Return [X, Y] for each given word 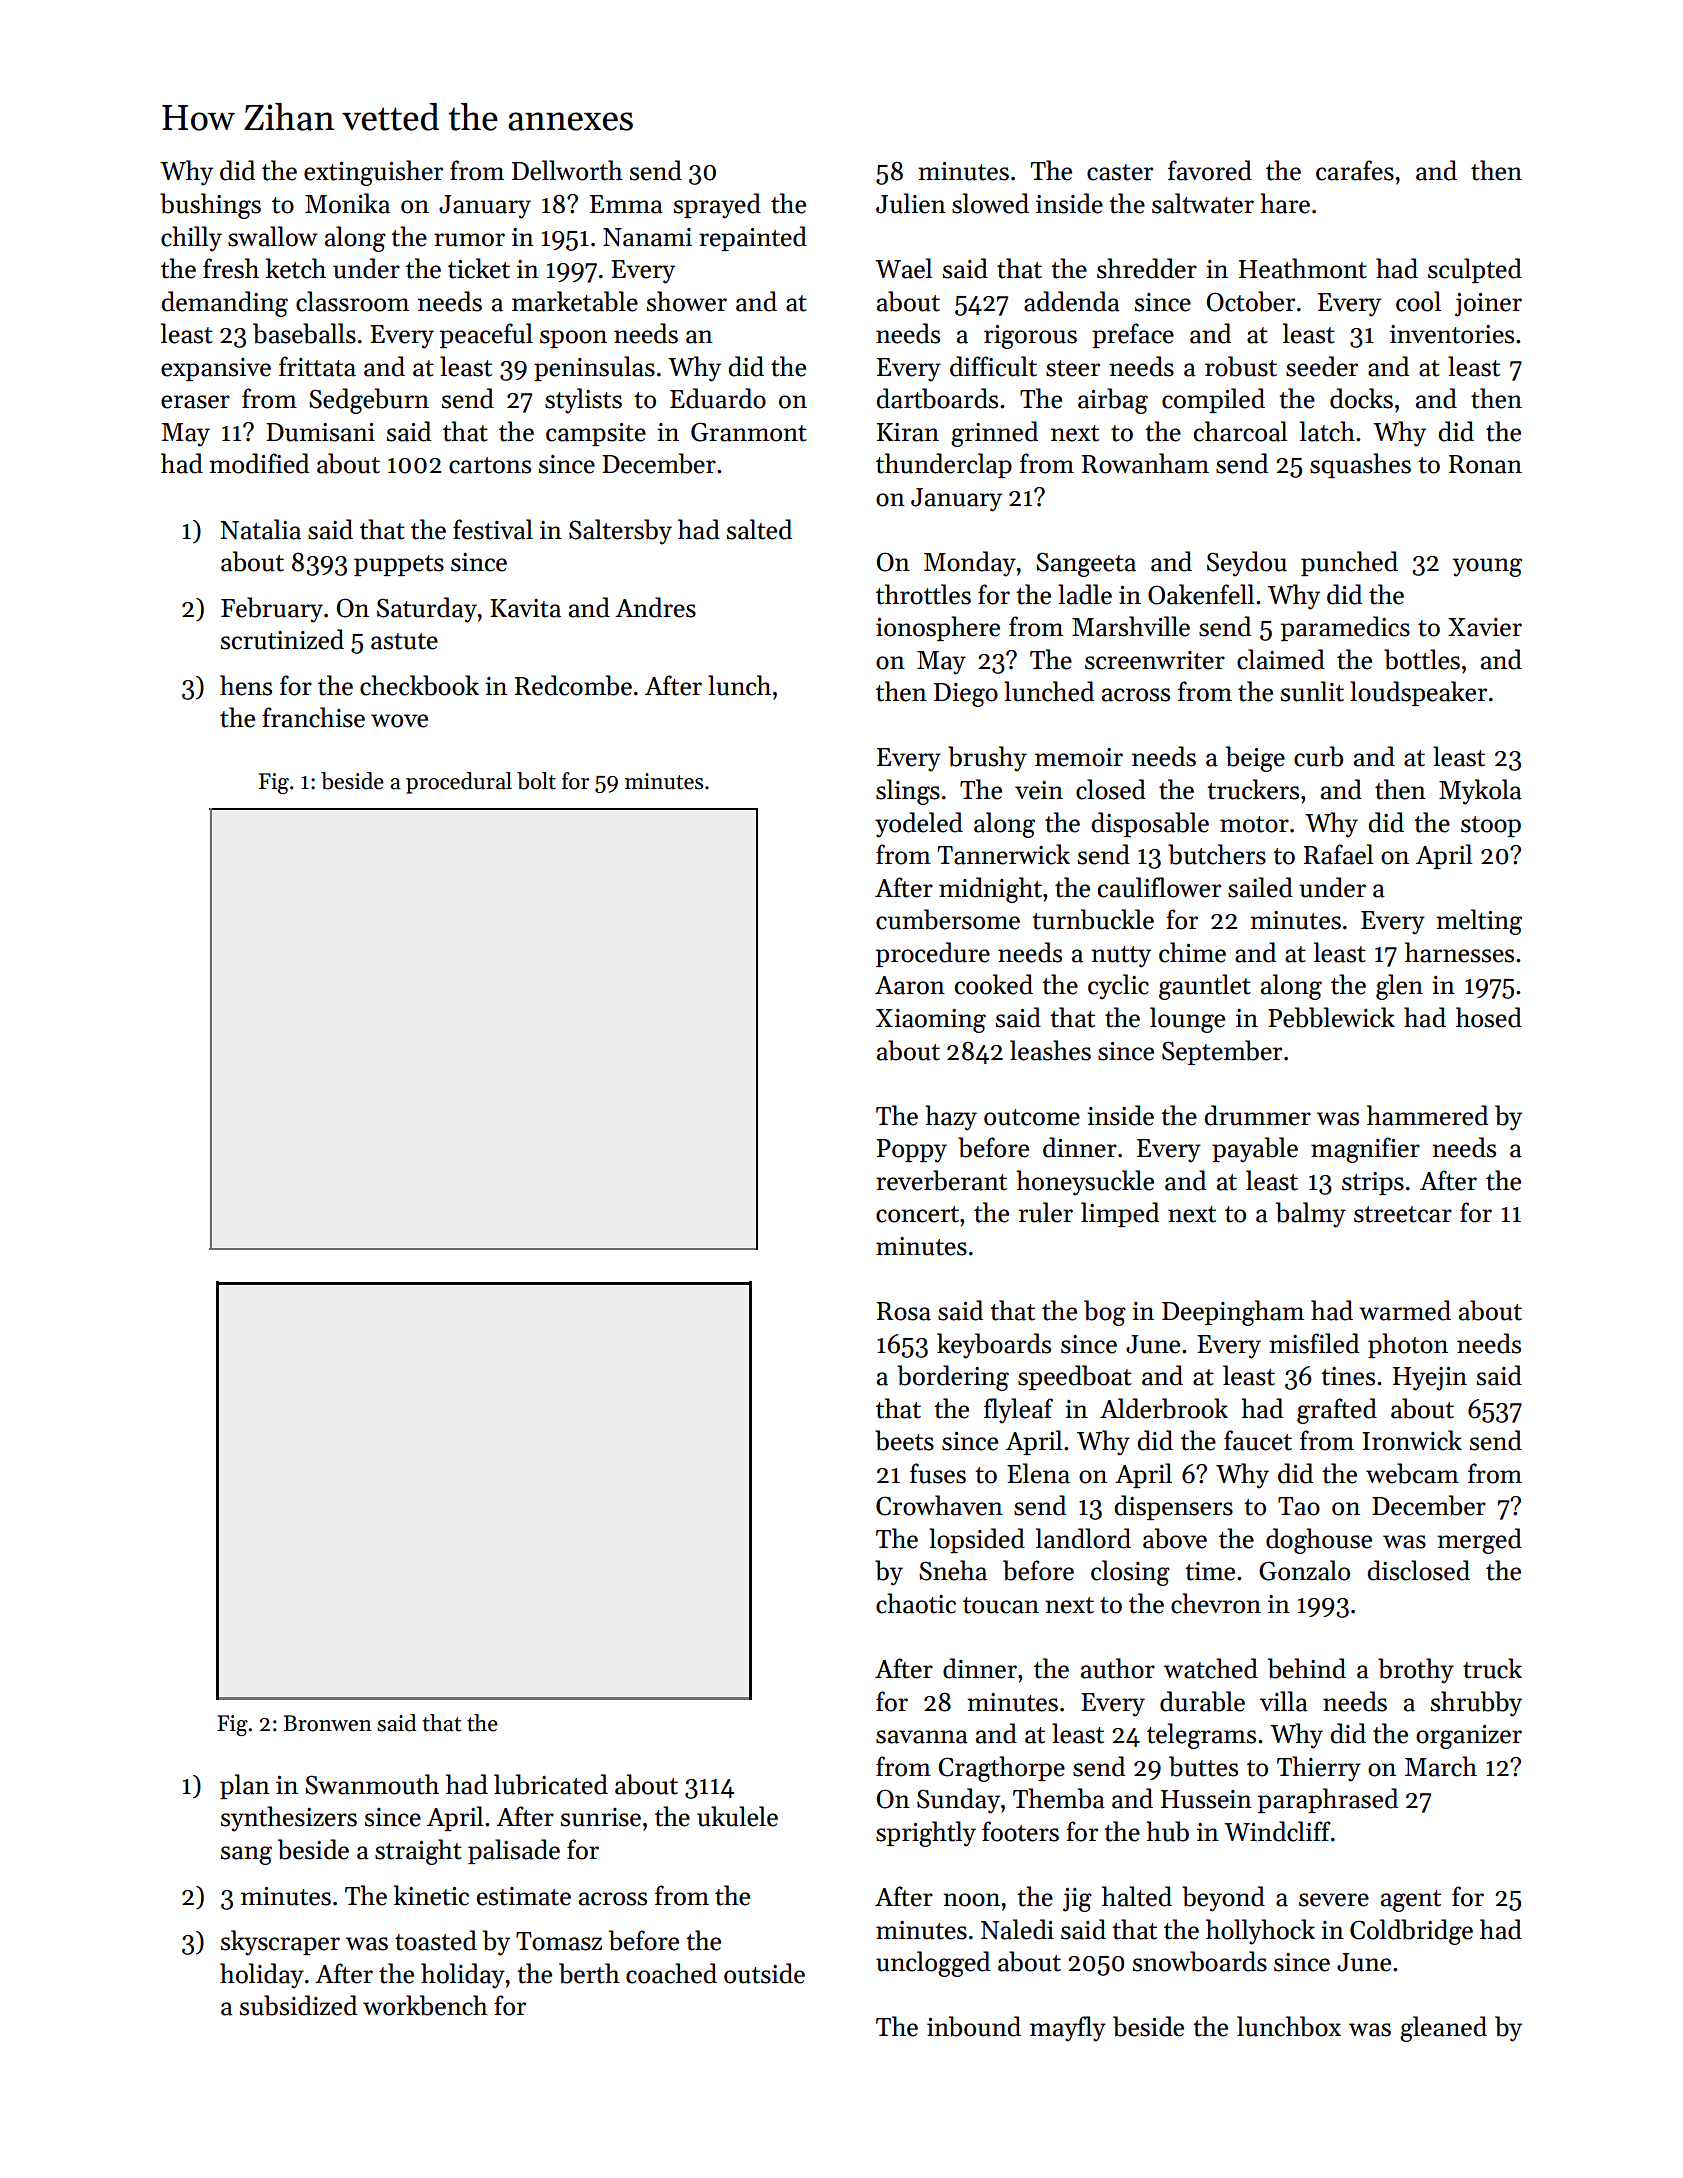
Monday [970, 564]
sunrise [601, 1817]
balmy [1311, 1215]
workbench [425, 2005]
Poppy [912, 1151]
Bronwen [328, 1723]
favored [1210, 170]
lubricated [551, 1784]
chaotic [916, 1603]
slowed [990, 203]
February [272, 610]
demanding [224, 304]
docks [1361, 398]
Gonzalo [1304, 1570]
